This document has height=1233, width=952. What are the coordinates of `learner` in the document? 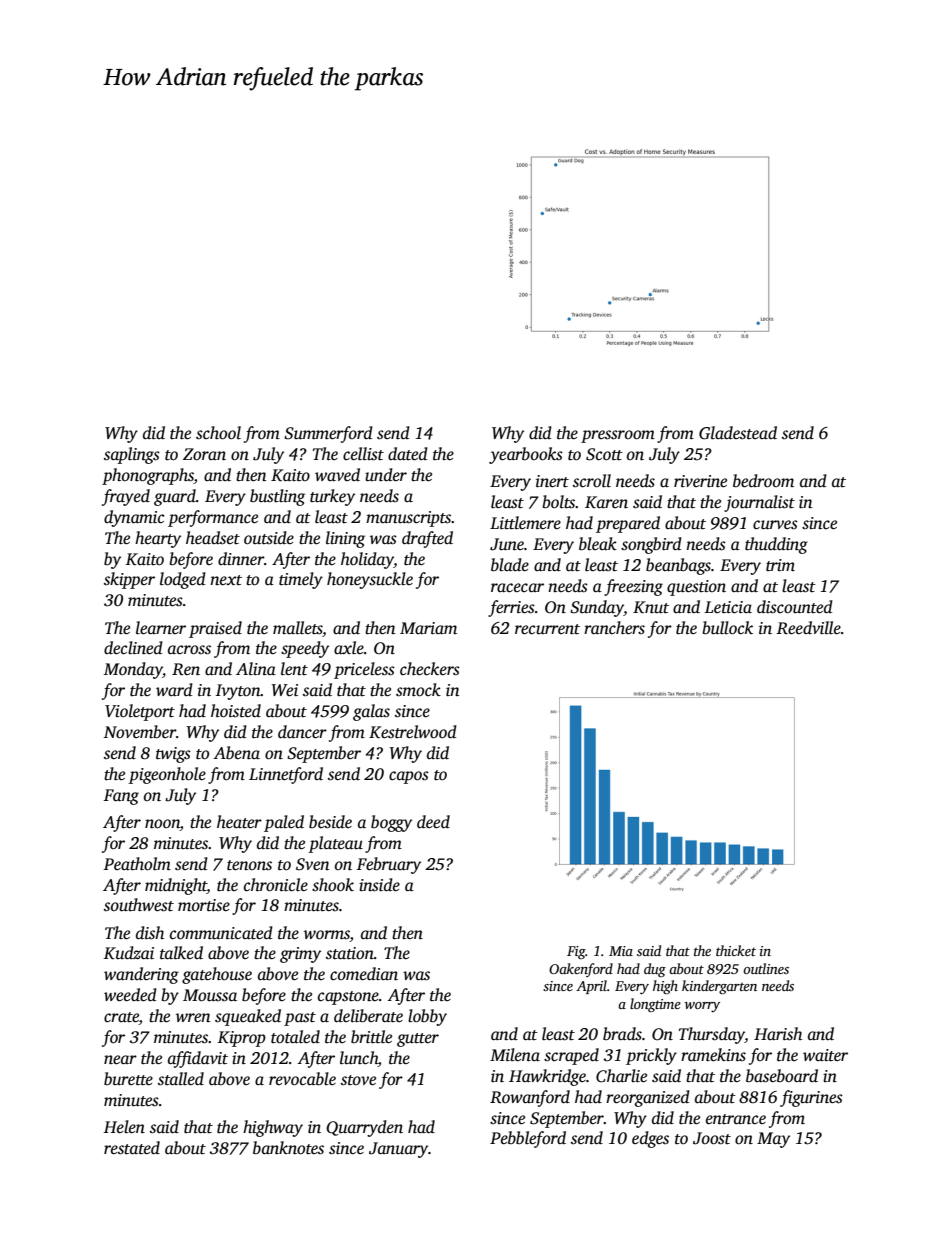 It's located at (161, 628).
